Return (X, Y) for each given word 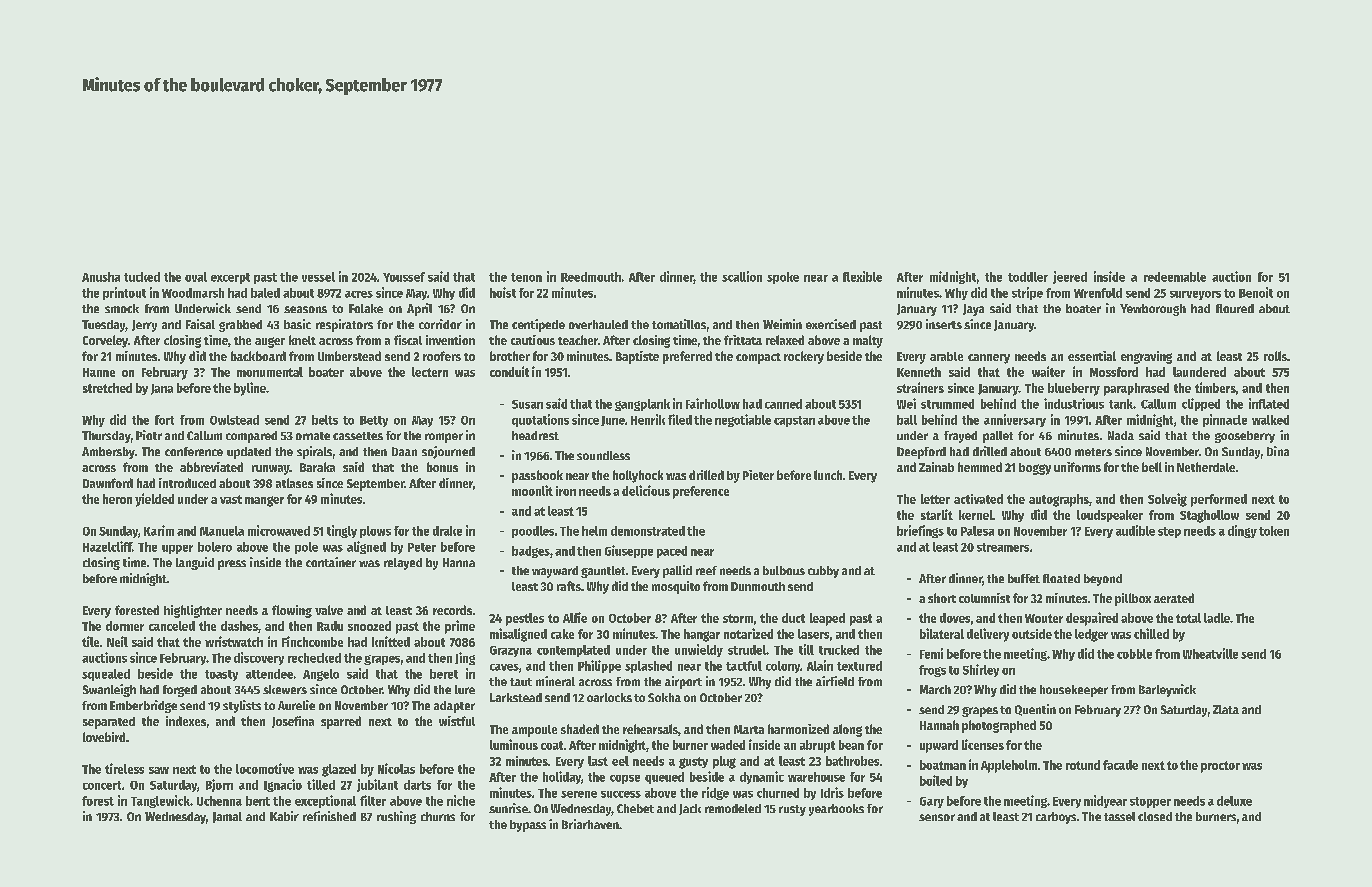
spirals (314, 452)
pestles (525, 619)
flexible (862, 276)
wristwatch (234, 641)
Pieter (758, 475)
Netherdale (1206, 467)
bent (258, 801)
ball (907, 420)
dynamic (762, 777)
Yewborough (1153, 310)
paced (672, 552)
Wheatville (1210, 653)
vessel (318, 277)
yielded (154, 500)
